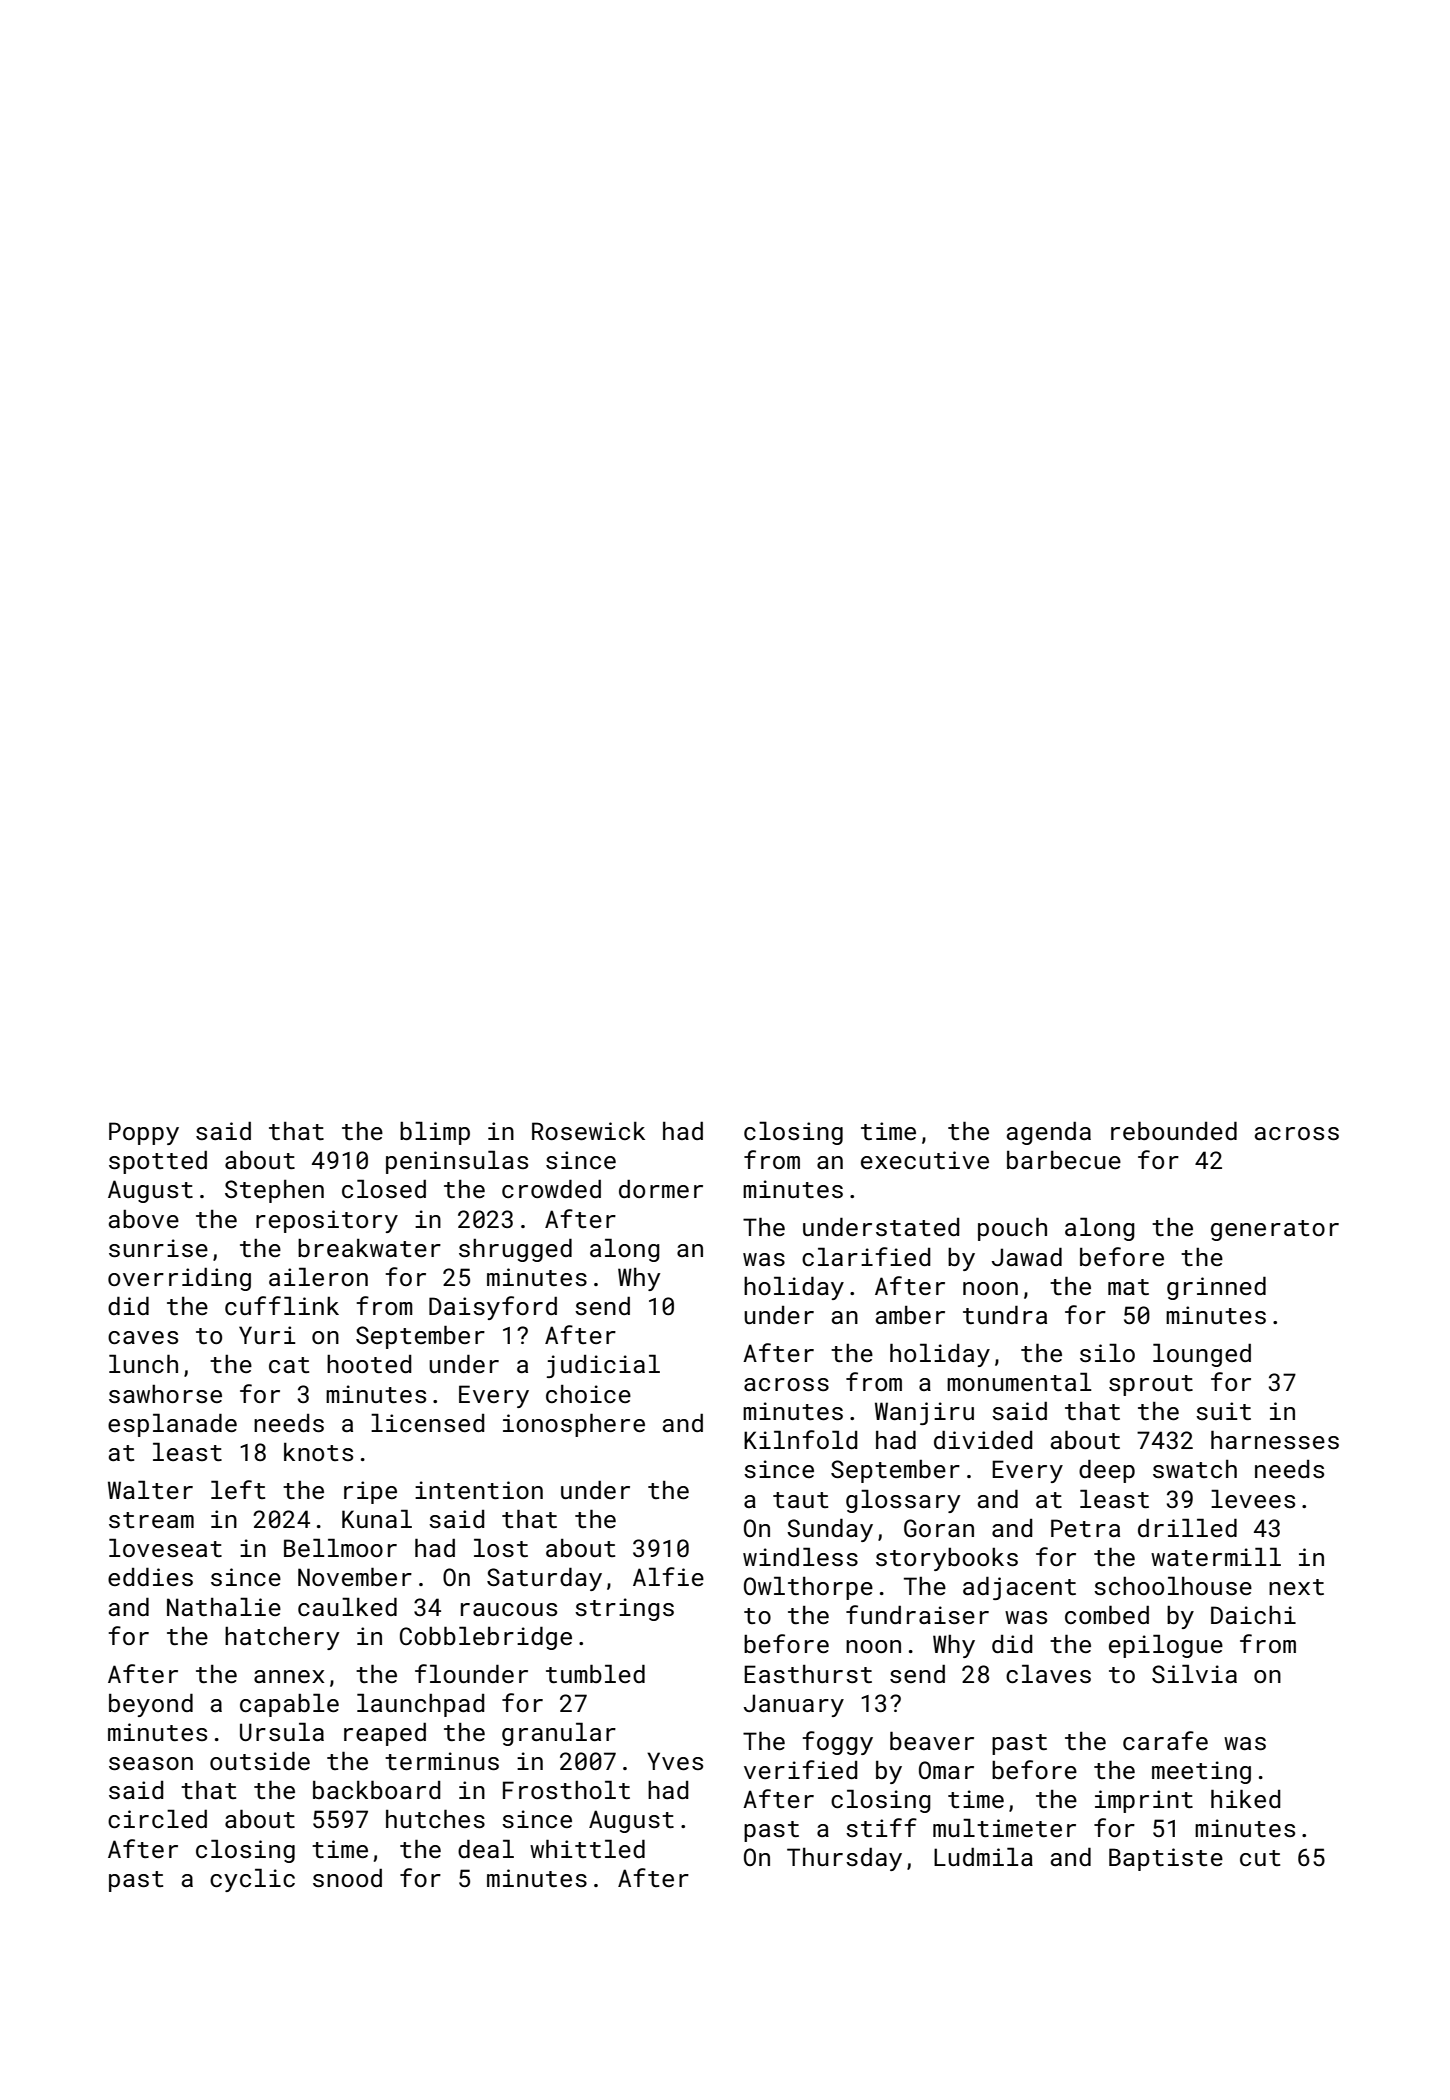  Describe the element at coordinates (282, 1305) in the screenshot. I see `cufflink` at that location.
